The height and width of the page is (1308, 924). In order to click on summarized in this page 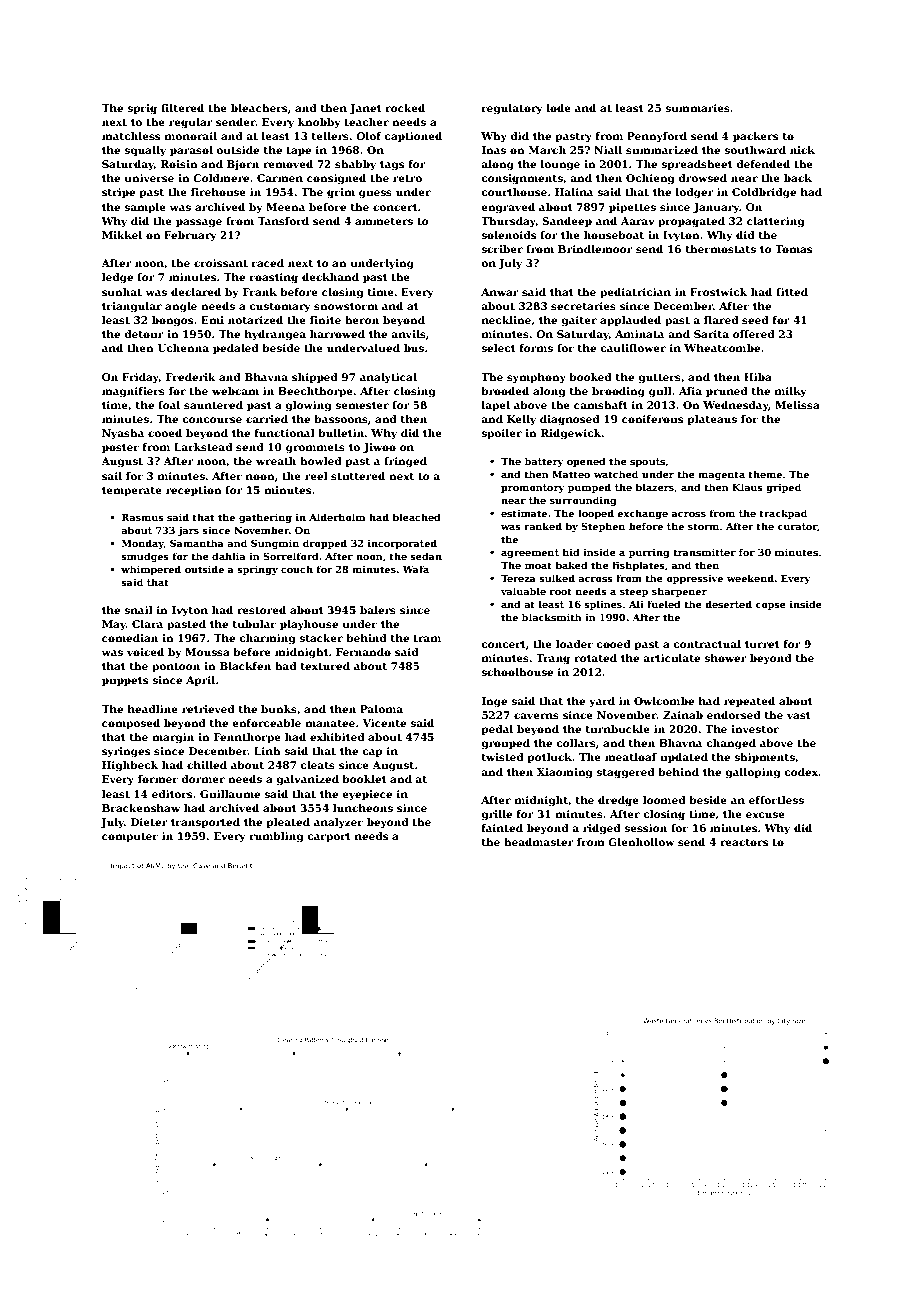, I will do `click(662, 150)`.
